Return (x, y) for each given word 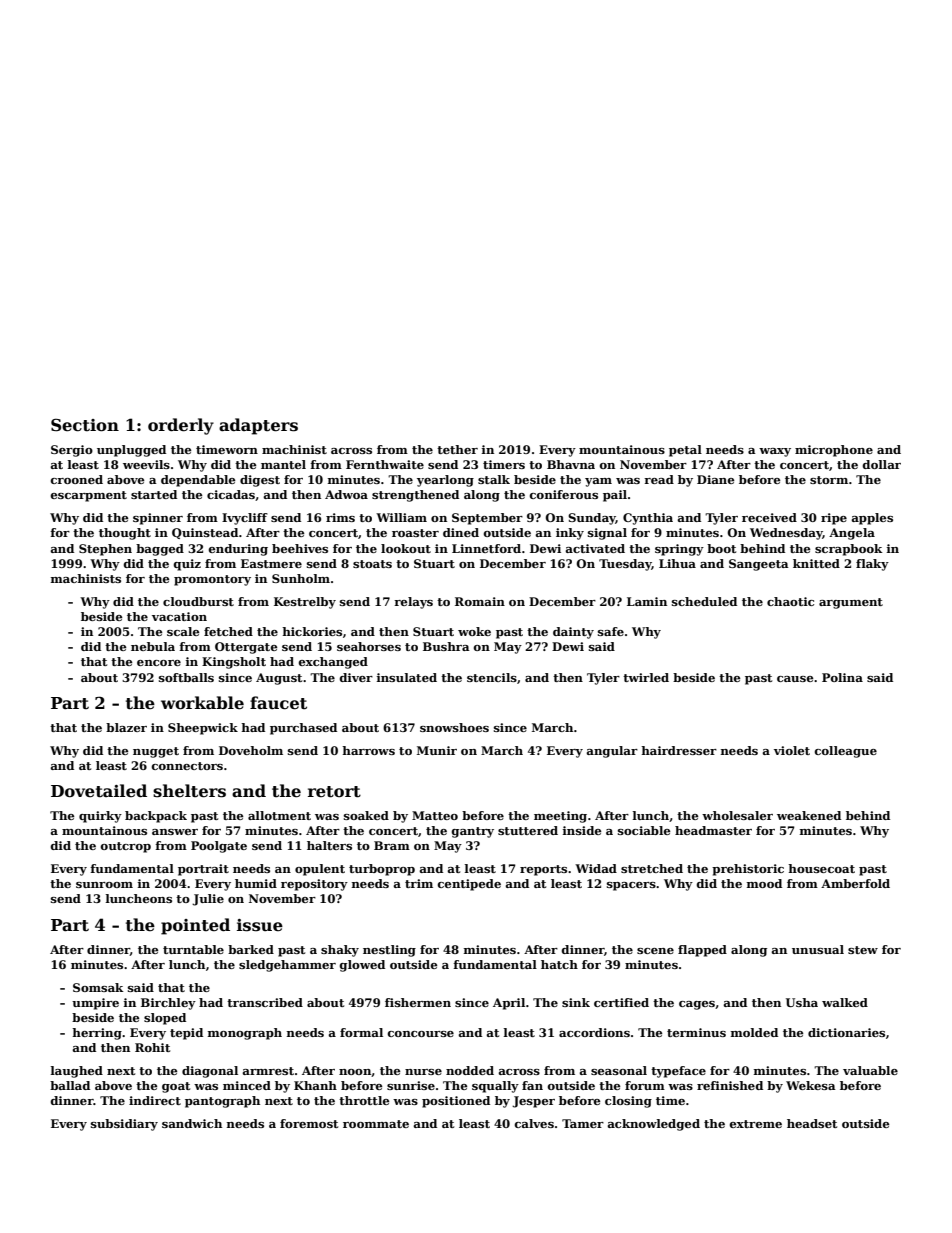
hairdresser (679, 750)
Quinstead (205, 533)
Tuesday (625, 565)
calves (534, 1123)
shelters (189, 791)
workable (202, 703)
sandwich (192, 1123)
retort (334, 792)
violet (792, 750)
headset (812, 1123)
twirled (646, 677)
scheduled (704, 601)
